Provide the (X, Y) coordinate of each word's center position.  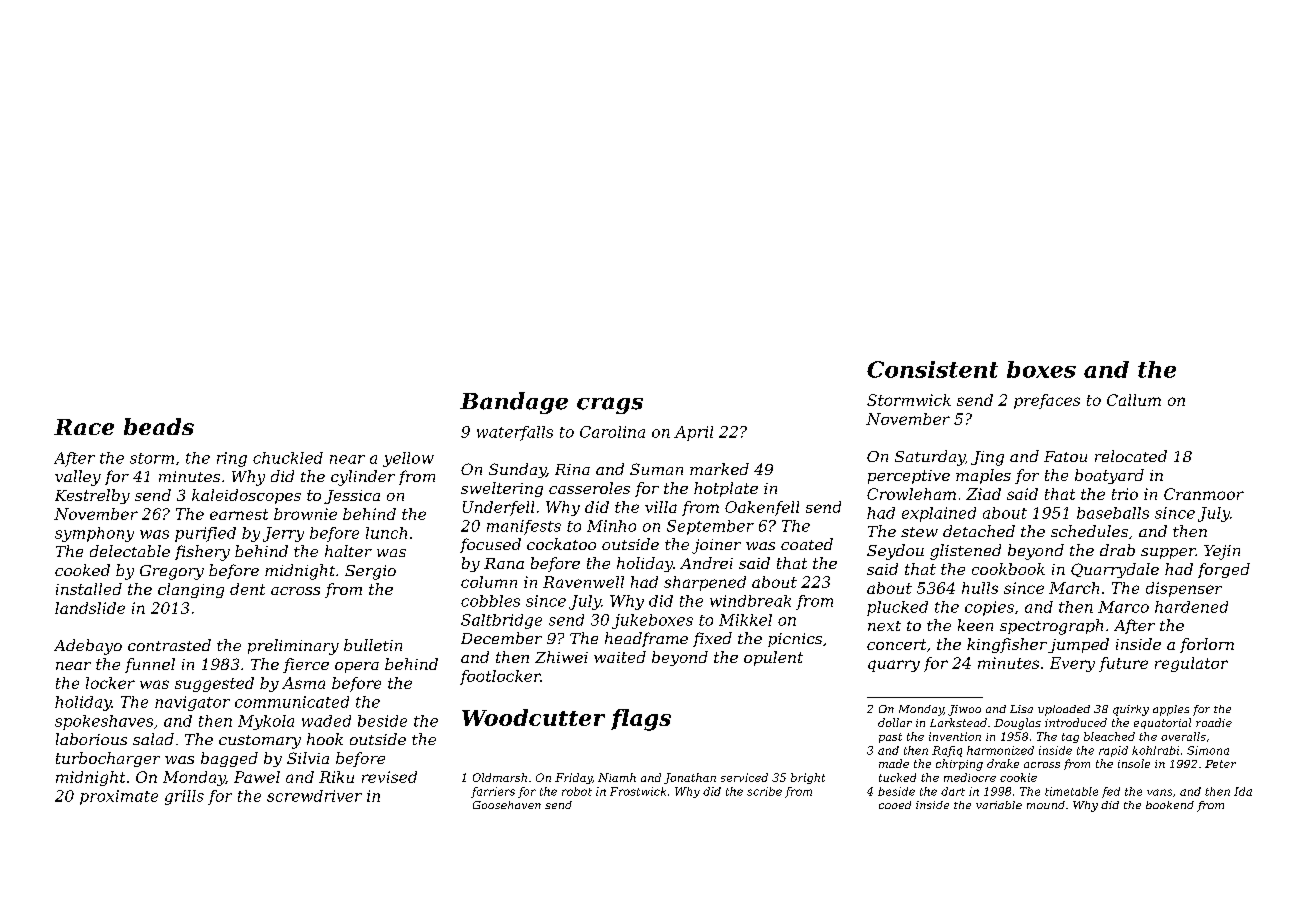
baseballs (1113, 513)
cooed (895, 805)
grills (184, 797)
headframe (646, 639)
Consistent (932, 369)
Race (84, 427)
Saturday (930, 458)
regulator (1191, 664)
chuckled (288, 458)
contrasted (169, 645)
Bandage (514, 403)
